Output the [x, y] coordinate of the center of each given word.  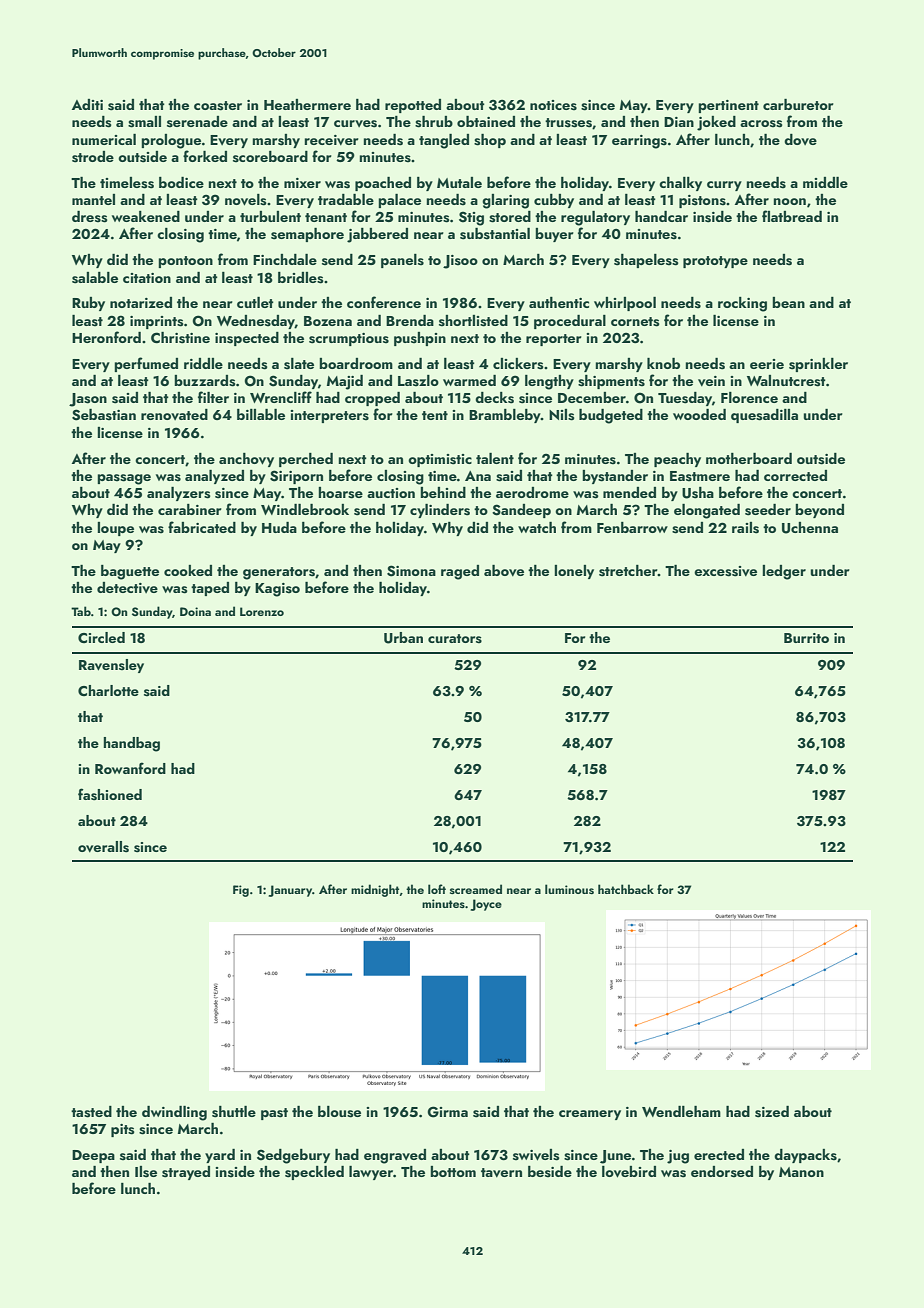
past [274, 1114]
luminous [569, 889]
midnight [375, 890]
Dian [679, 122]
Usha [698, 493]
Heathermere [307, 104]
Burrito [806, 638]
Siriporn [296, 477]
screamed [476, 889]
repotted [413, 106]
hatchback [626, 889]
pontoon [185, 262]
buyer [554, 235]
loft [437, 889]
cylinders [440, 511]
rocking [742, 304]
